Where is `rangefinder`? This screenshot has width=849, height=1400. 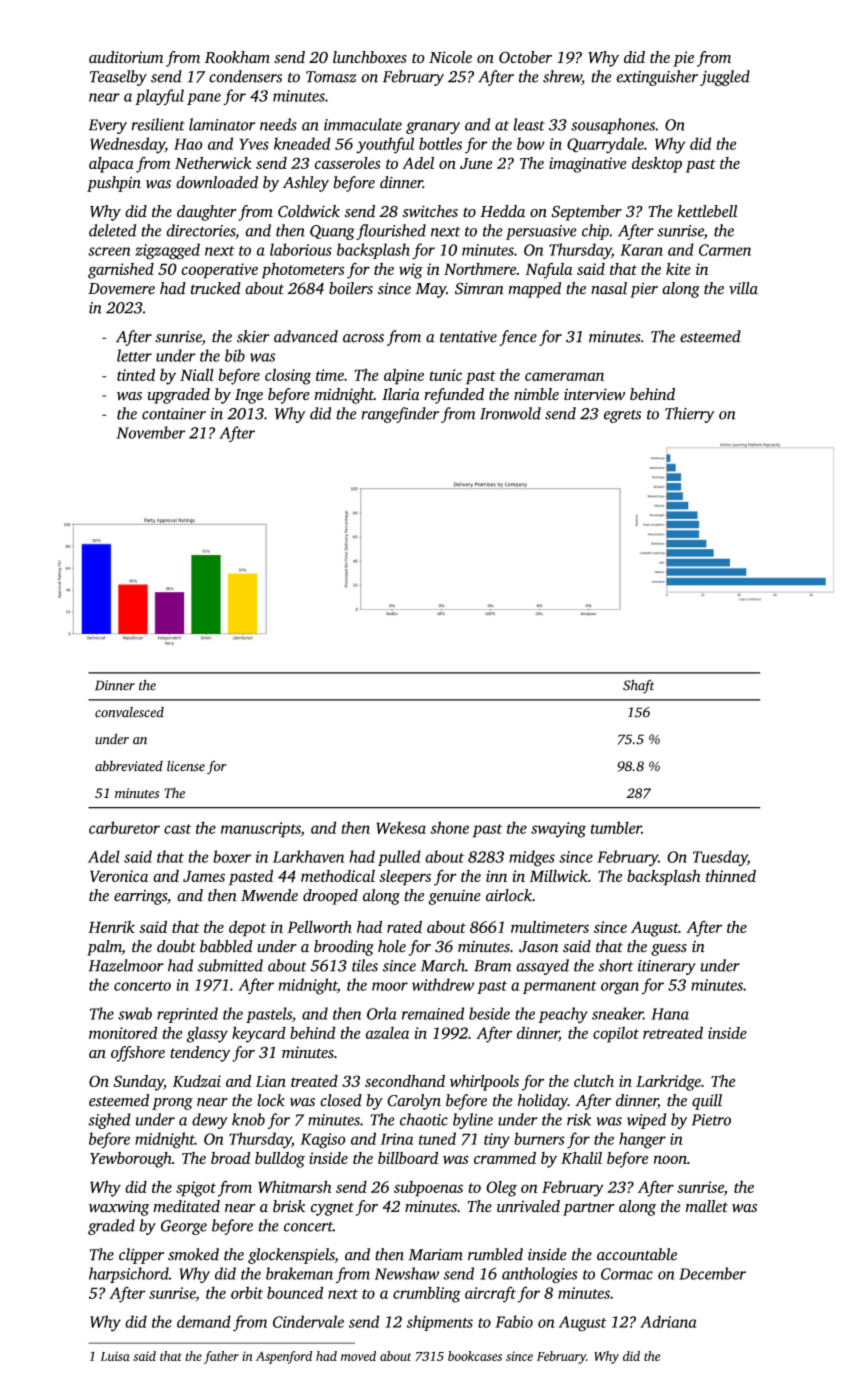 rangefinder is located at coordinates (400, 415).
